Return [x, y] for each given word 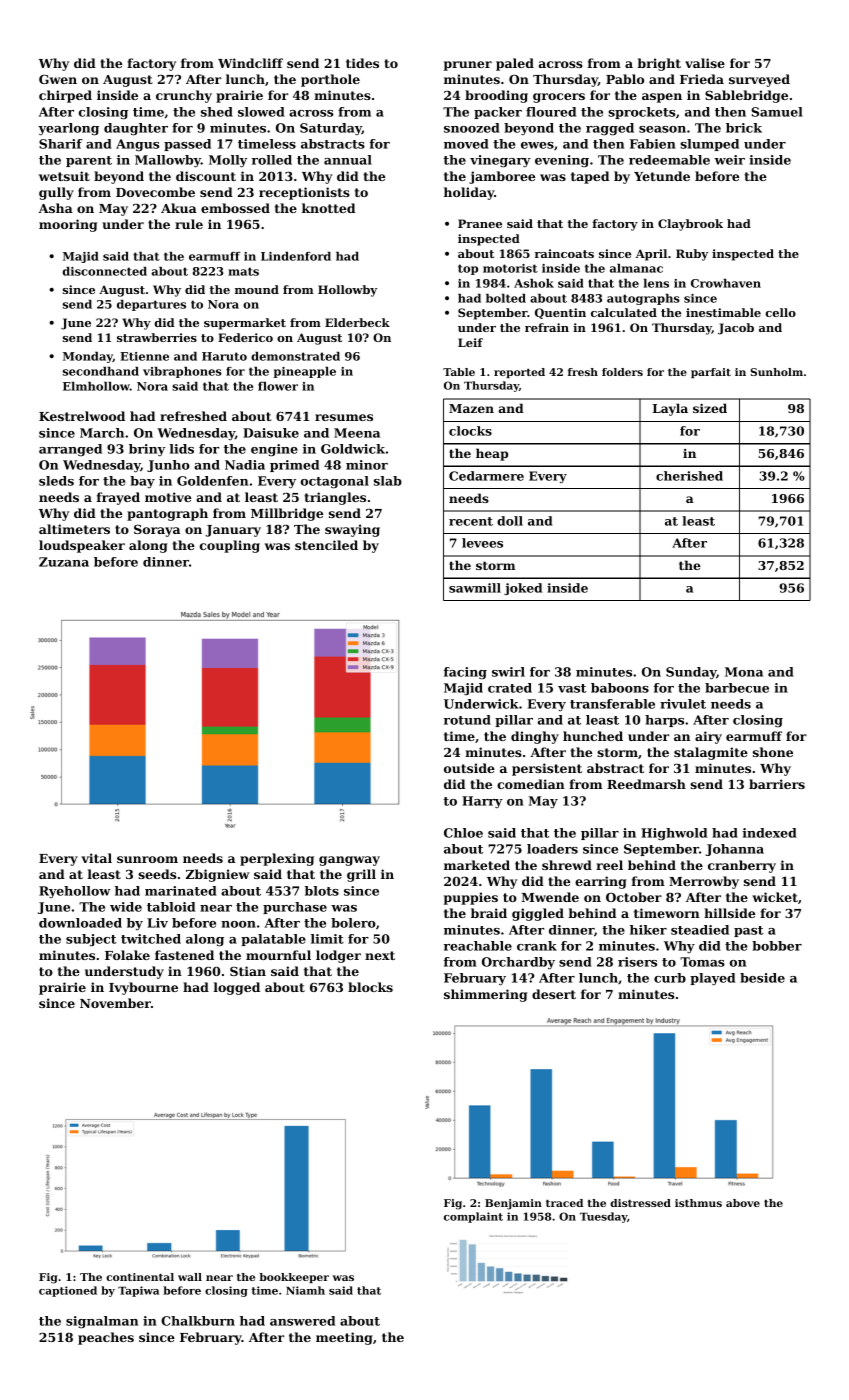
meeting [344, 1338]
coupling [230, 546]
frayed [118, 498]
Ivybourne [143, 988]
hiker [648, 930]
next [380, 955]
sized [710, 408]
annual [348, 160]
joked [523, 589]
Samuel [777, 112]
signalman [102, 1322]
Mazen [471, 408]
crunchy [184, 96]
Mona [744, 672]
